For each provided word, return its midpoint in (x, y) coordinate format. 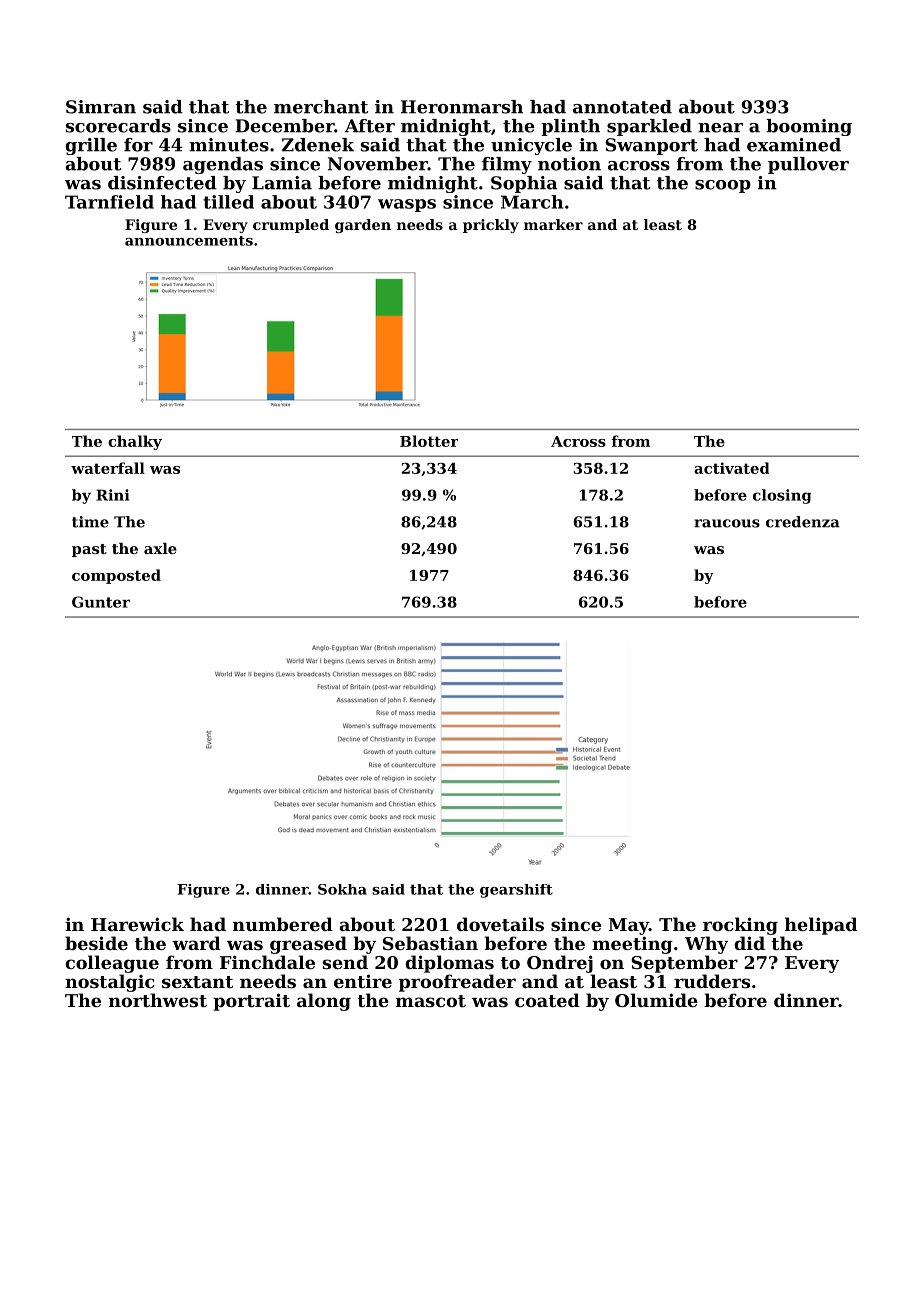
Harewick (137, 924)
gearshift (516, 891)
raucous (727, 523)
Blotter (429, 441)
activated (731, 468)
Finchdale (267, 962)
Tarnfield (109, 202)
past (89, 550)
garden (363, 226)
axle (160, 548)
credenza (803, 522)
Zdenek (318, 145)
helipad (821, 926)
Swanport (651, 146)
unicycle (531, 146)
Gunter (101, 602)
